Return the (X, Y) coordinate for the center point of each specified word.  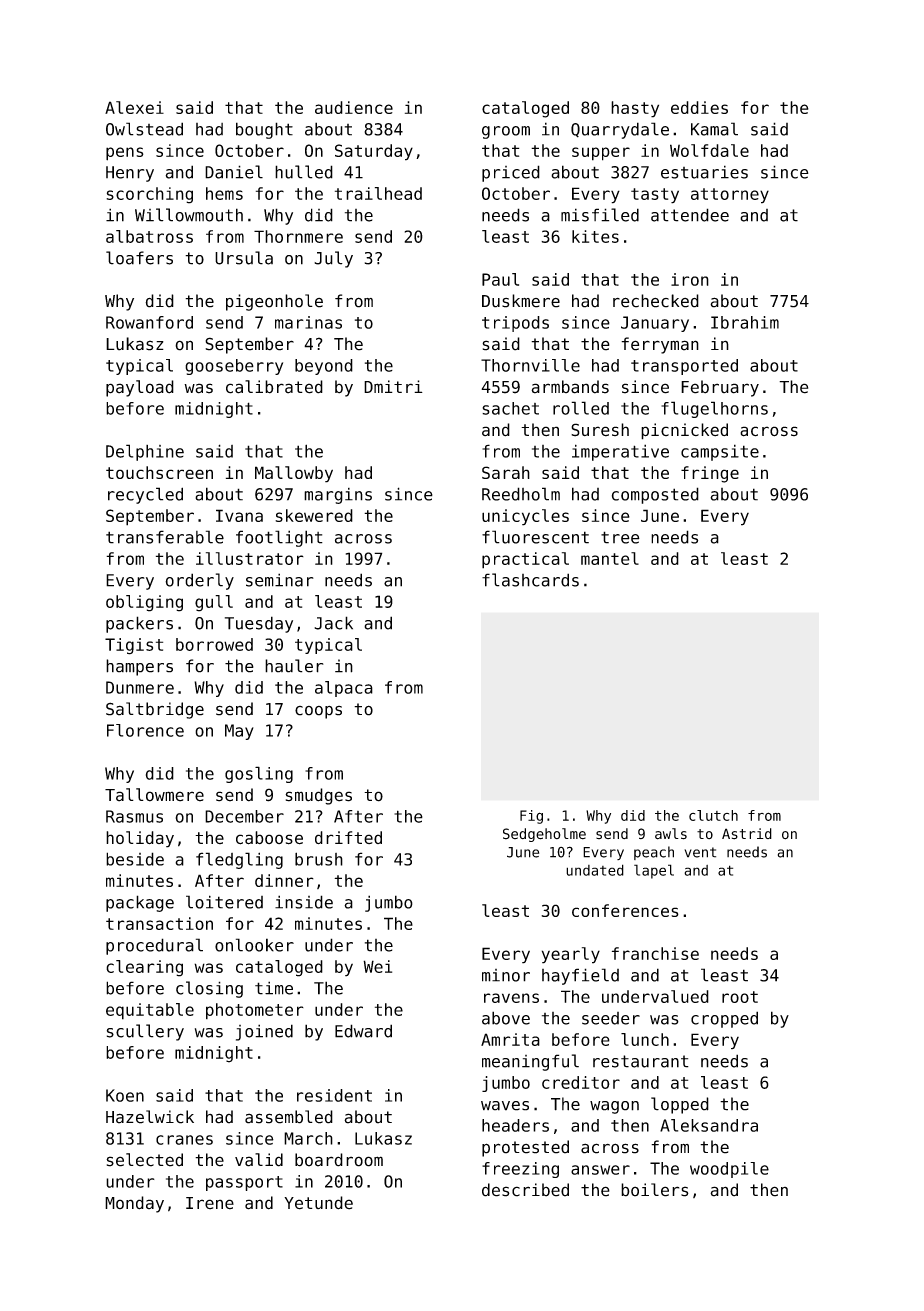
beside (135, 859)
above (506, 1018)
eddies (699, 107)
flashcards (530, 580)
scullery (145, 1032)
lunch (645, 1039)
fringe (710, 474)
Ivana (239, 515)
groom (506, 132)
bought (264, 130)
